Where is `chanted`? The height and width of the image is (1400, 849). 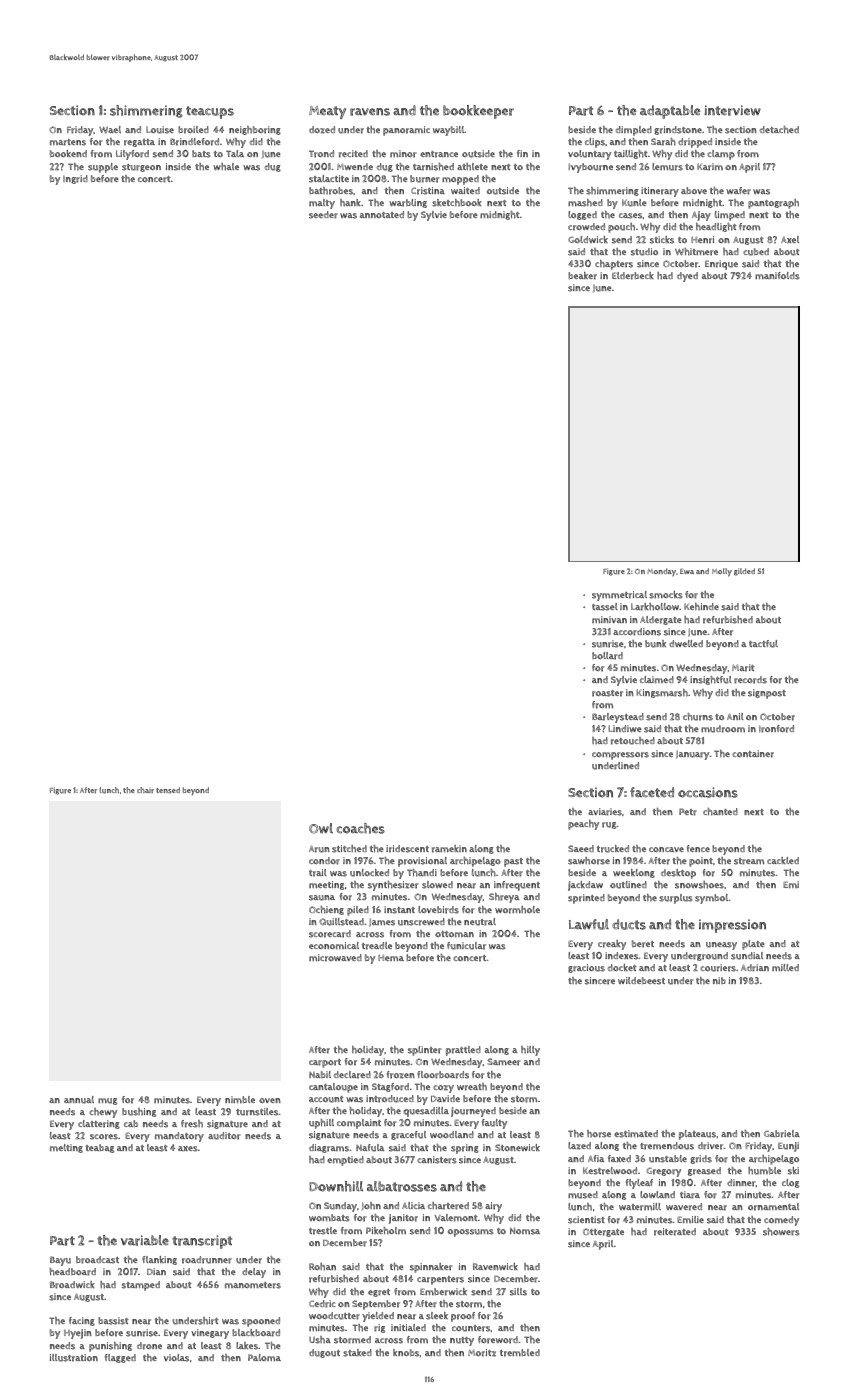 chanted is located at coordinates (720, 812).
